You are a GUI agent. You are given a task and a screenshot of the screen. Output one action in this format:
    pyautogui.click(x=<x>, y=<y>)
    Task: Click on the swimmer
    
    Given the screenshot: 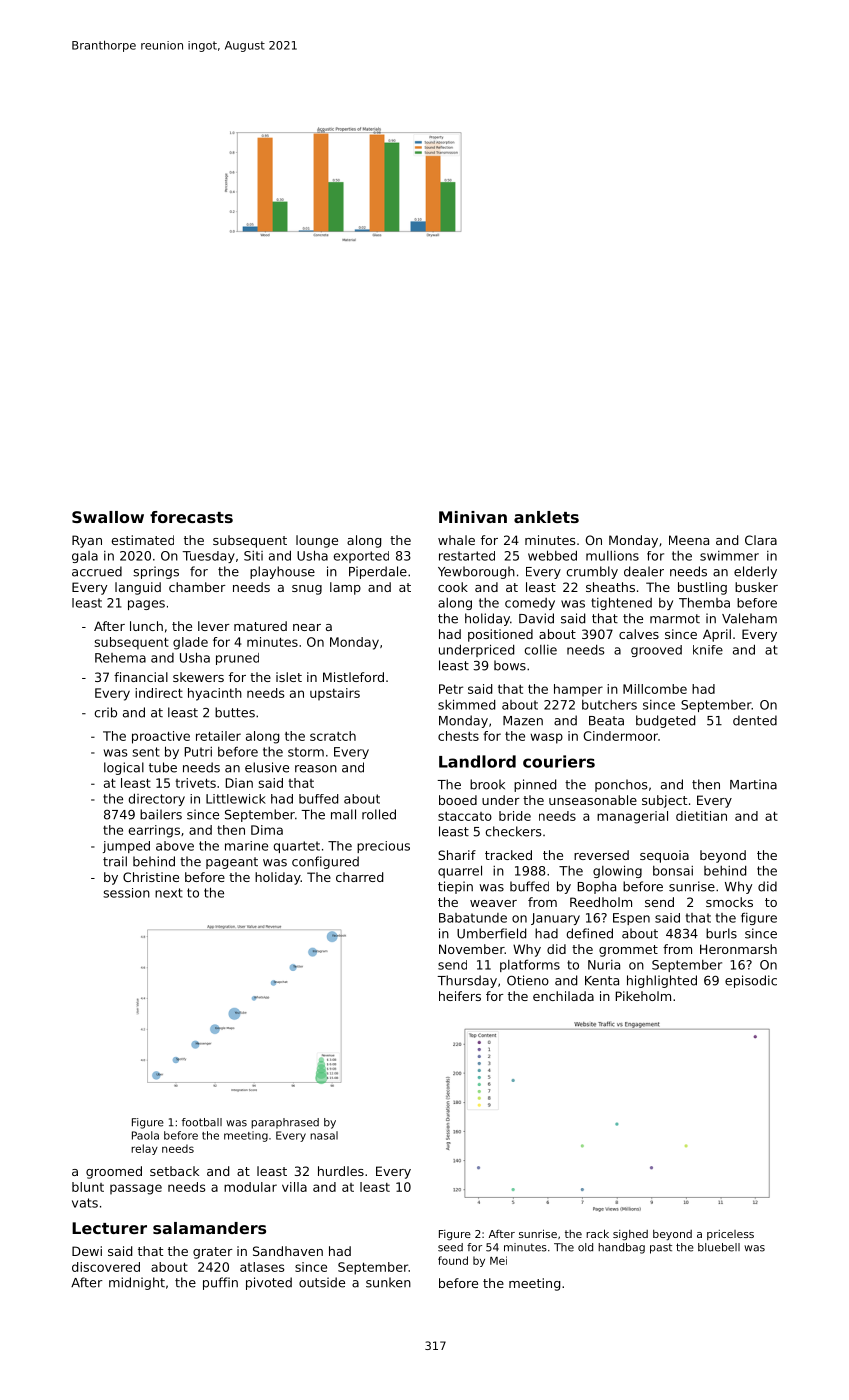 What is the action you would take?
    pyautogui.click(x=729, y=556)
